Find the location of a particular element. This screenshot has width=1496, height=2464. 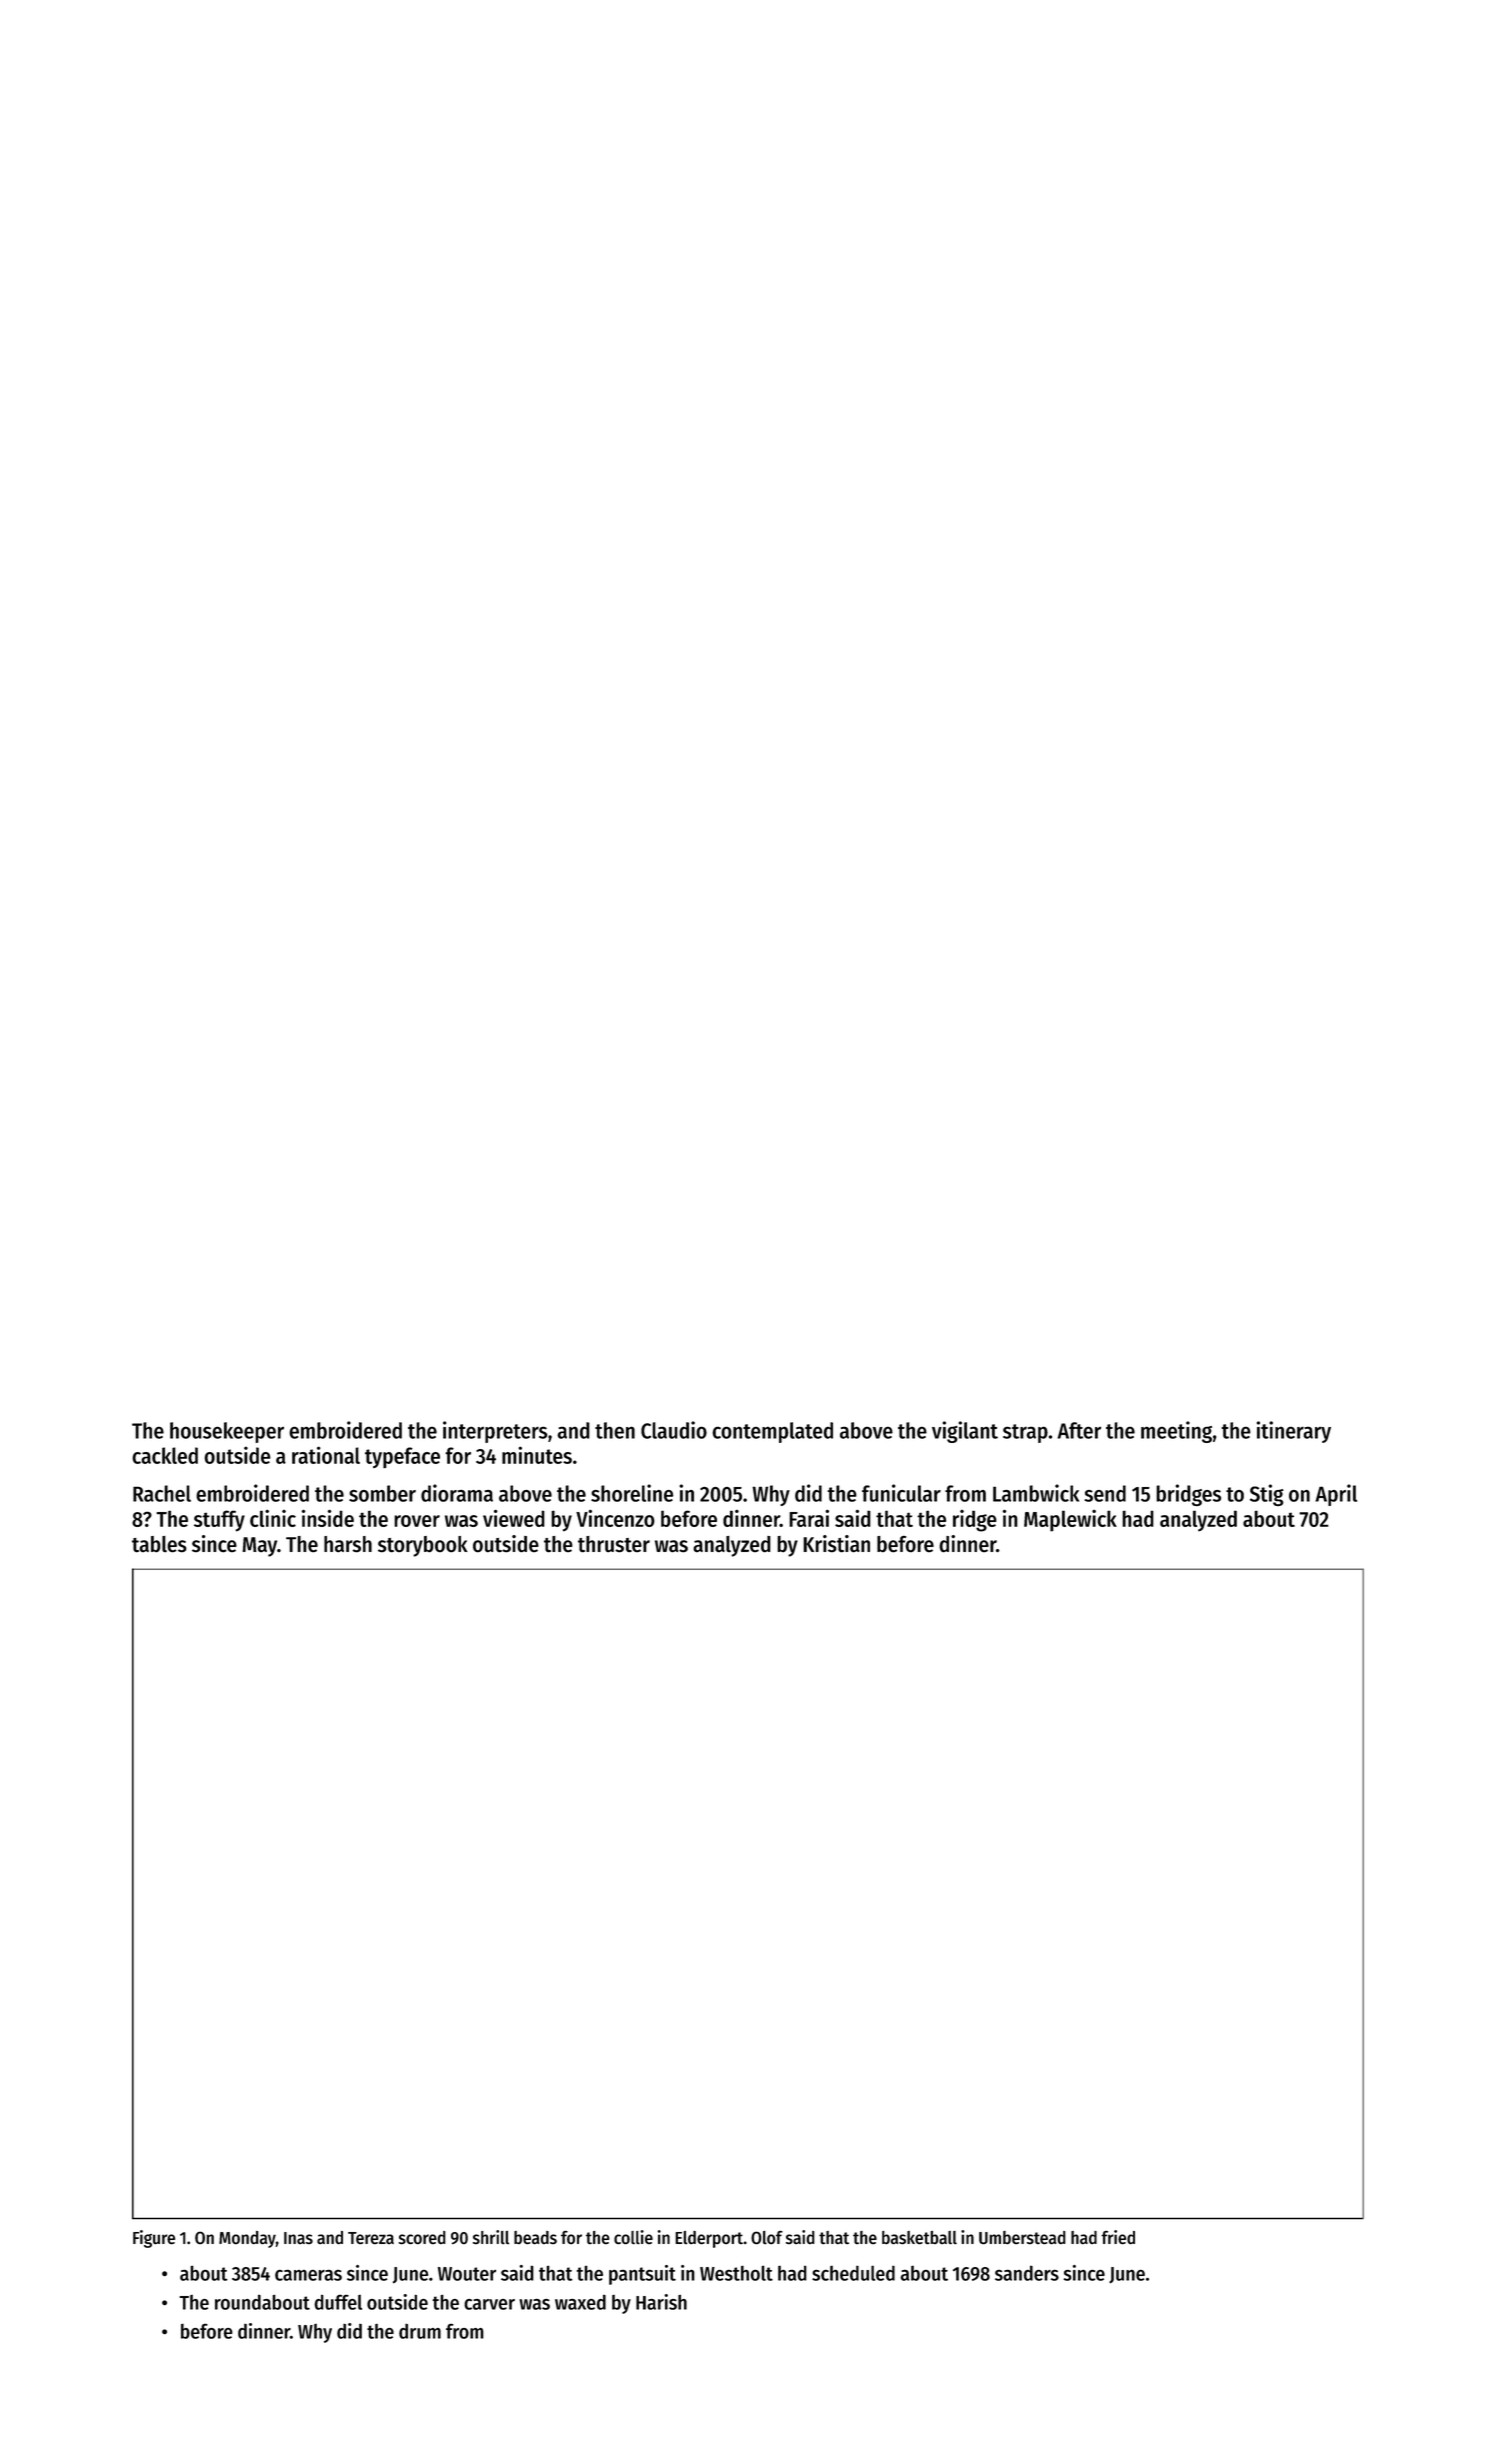

Claudio is located at coordinates (674, 1430).
